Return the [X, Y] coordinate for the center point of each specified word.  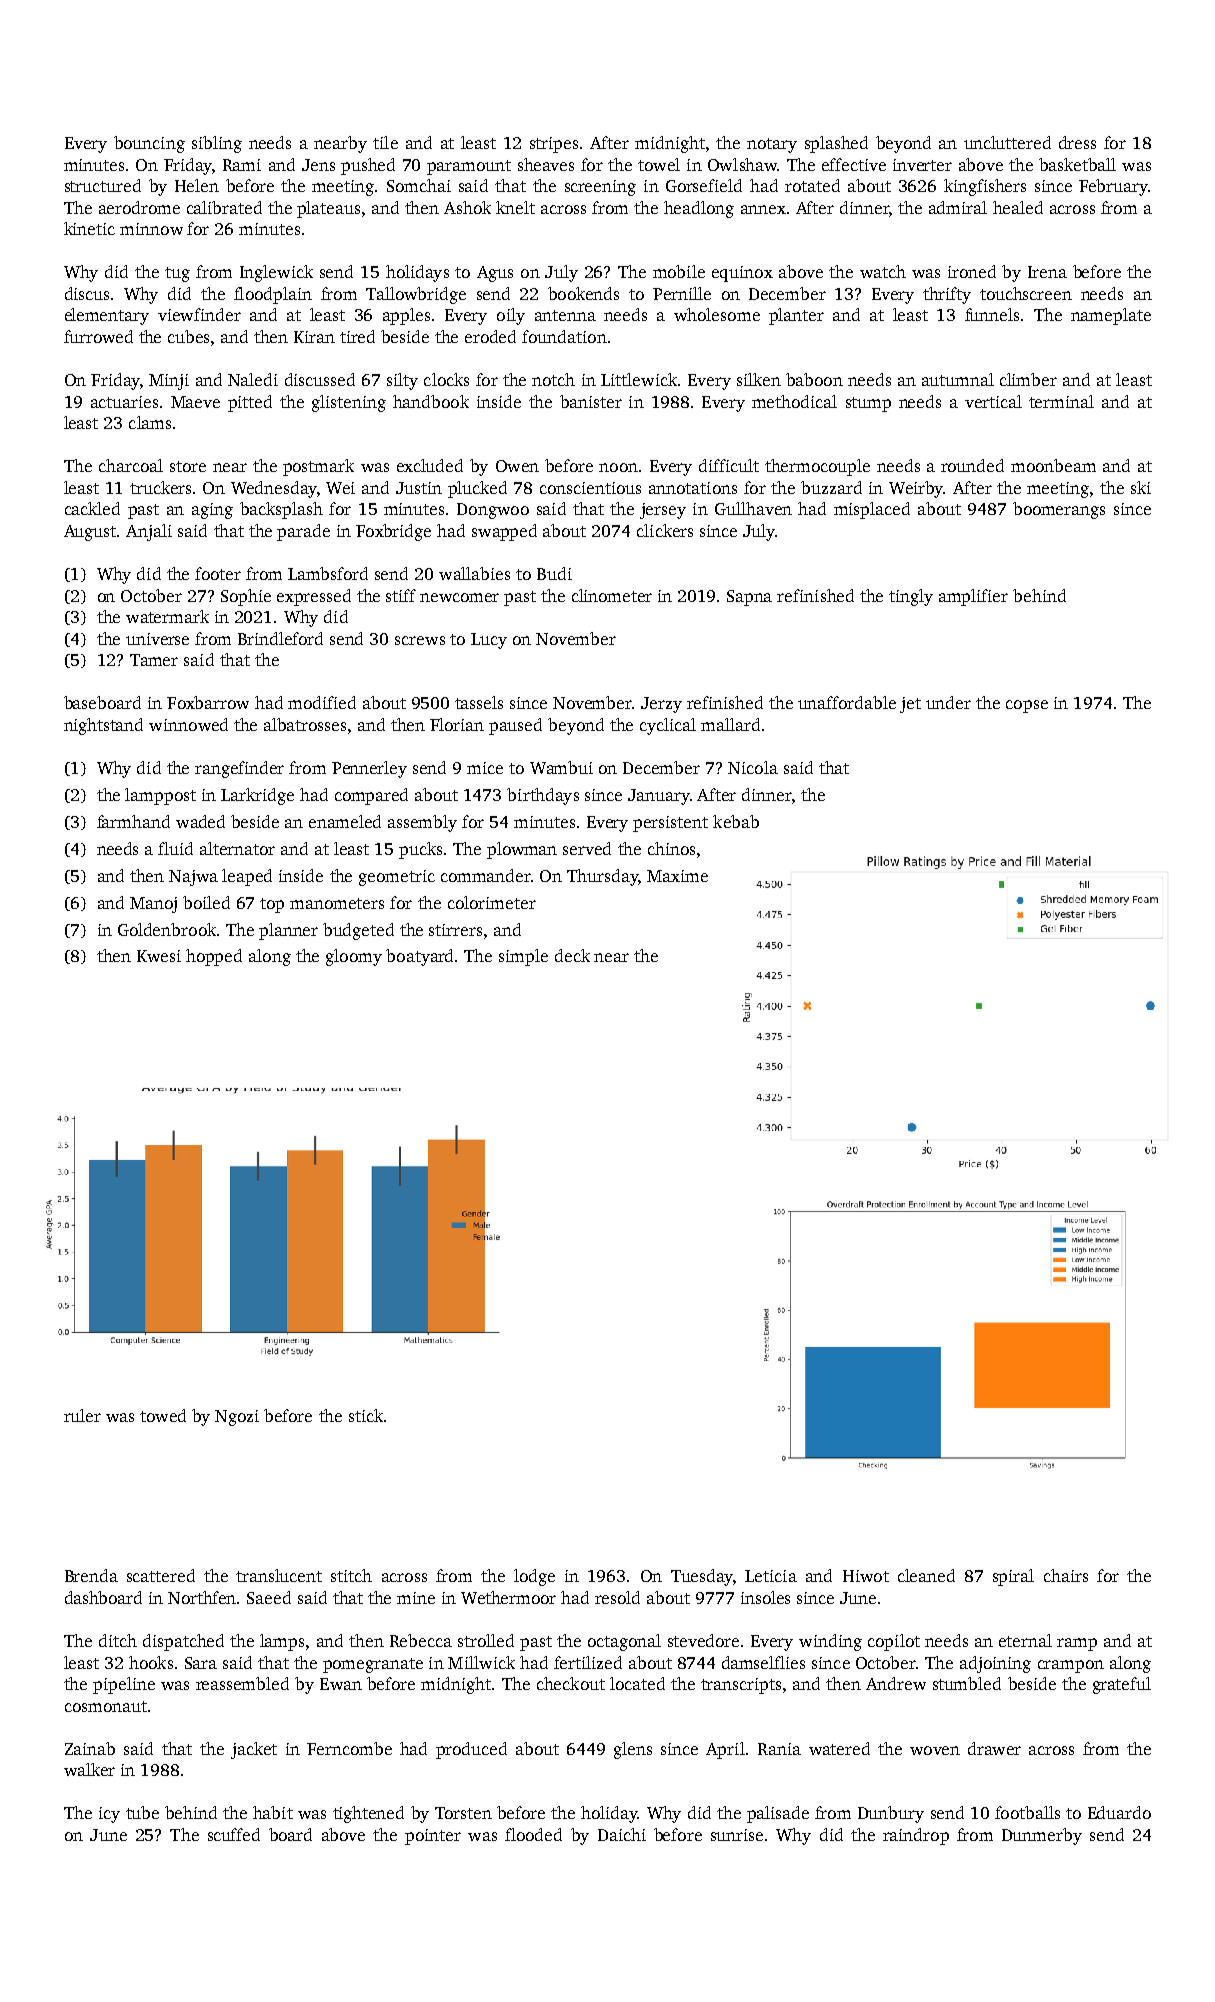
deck [572, 955]
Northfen [203, 1597]
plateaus [328, 209]
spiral [1013, 1577]
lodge [534, 1577]
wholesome [717, 314]
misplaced [872, 510]
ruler [82, 1415]
